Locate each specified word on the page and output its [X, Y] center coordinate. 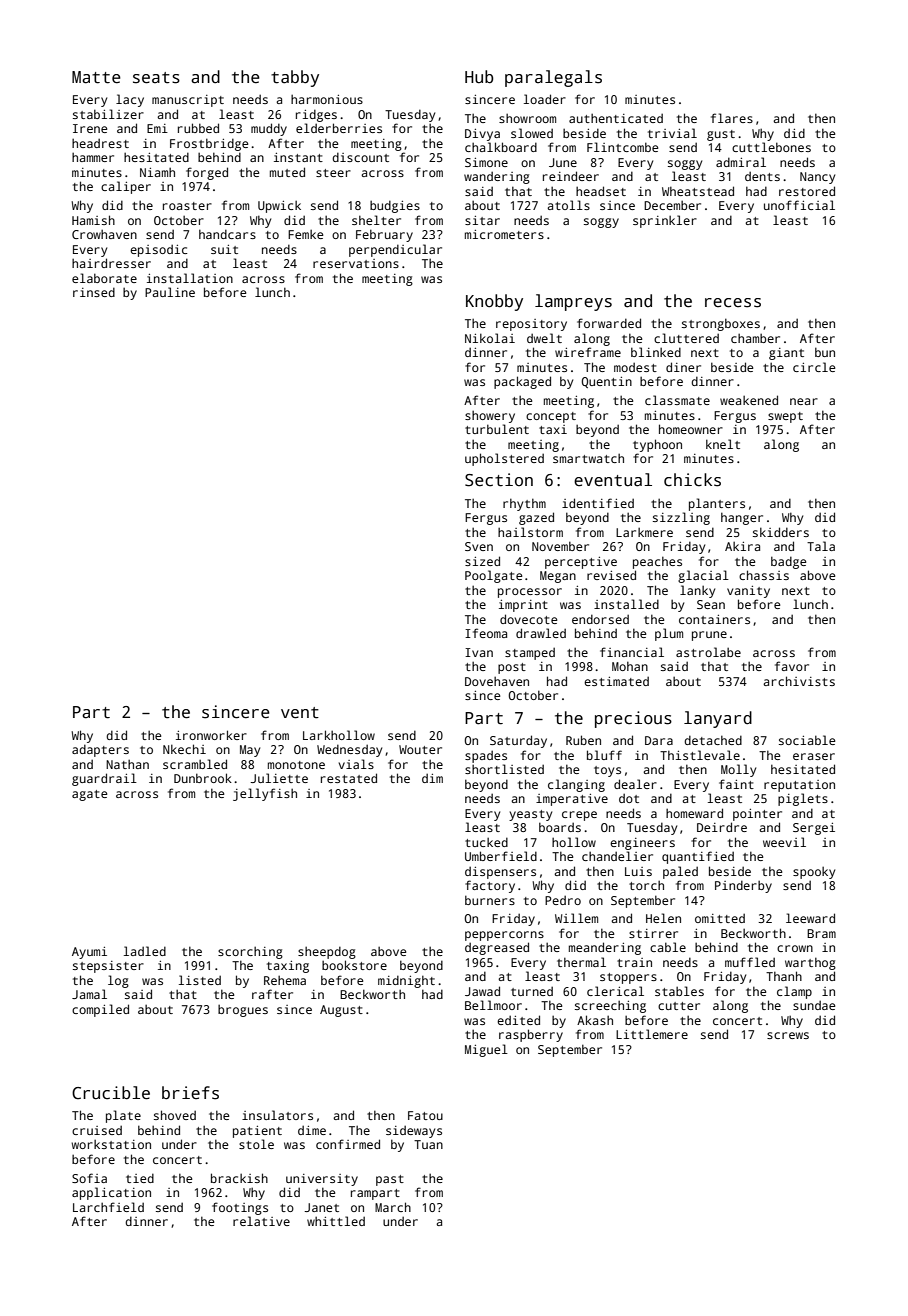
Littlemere [652, 1034]
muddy [269, 129]
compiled [100, 1010]
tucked [486, 842]
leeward [810, 918]
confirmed [348, 1144]
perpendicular [395, 250]
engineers [642, 844]
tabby [295, 78]
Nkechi [184, 749]
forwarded [609, 323]
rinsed [94, 292]
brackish [239, 1178]
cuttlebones [771, 147]
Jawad [482, 991]
